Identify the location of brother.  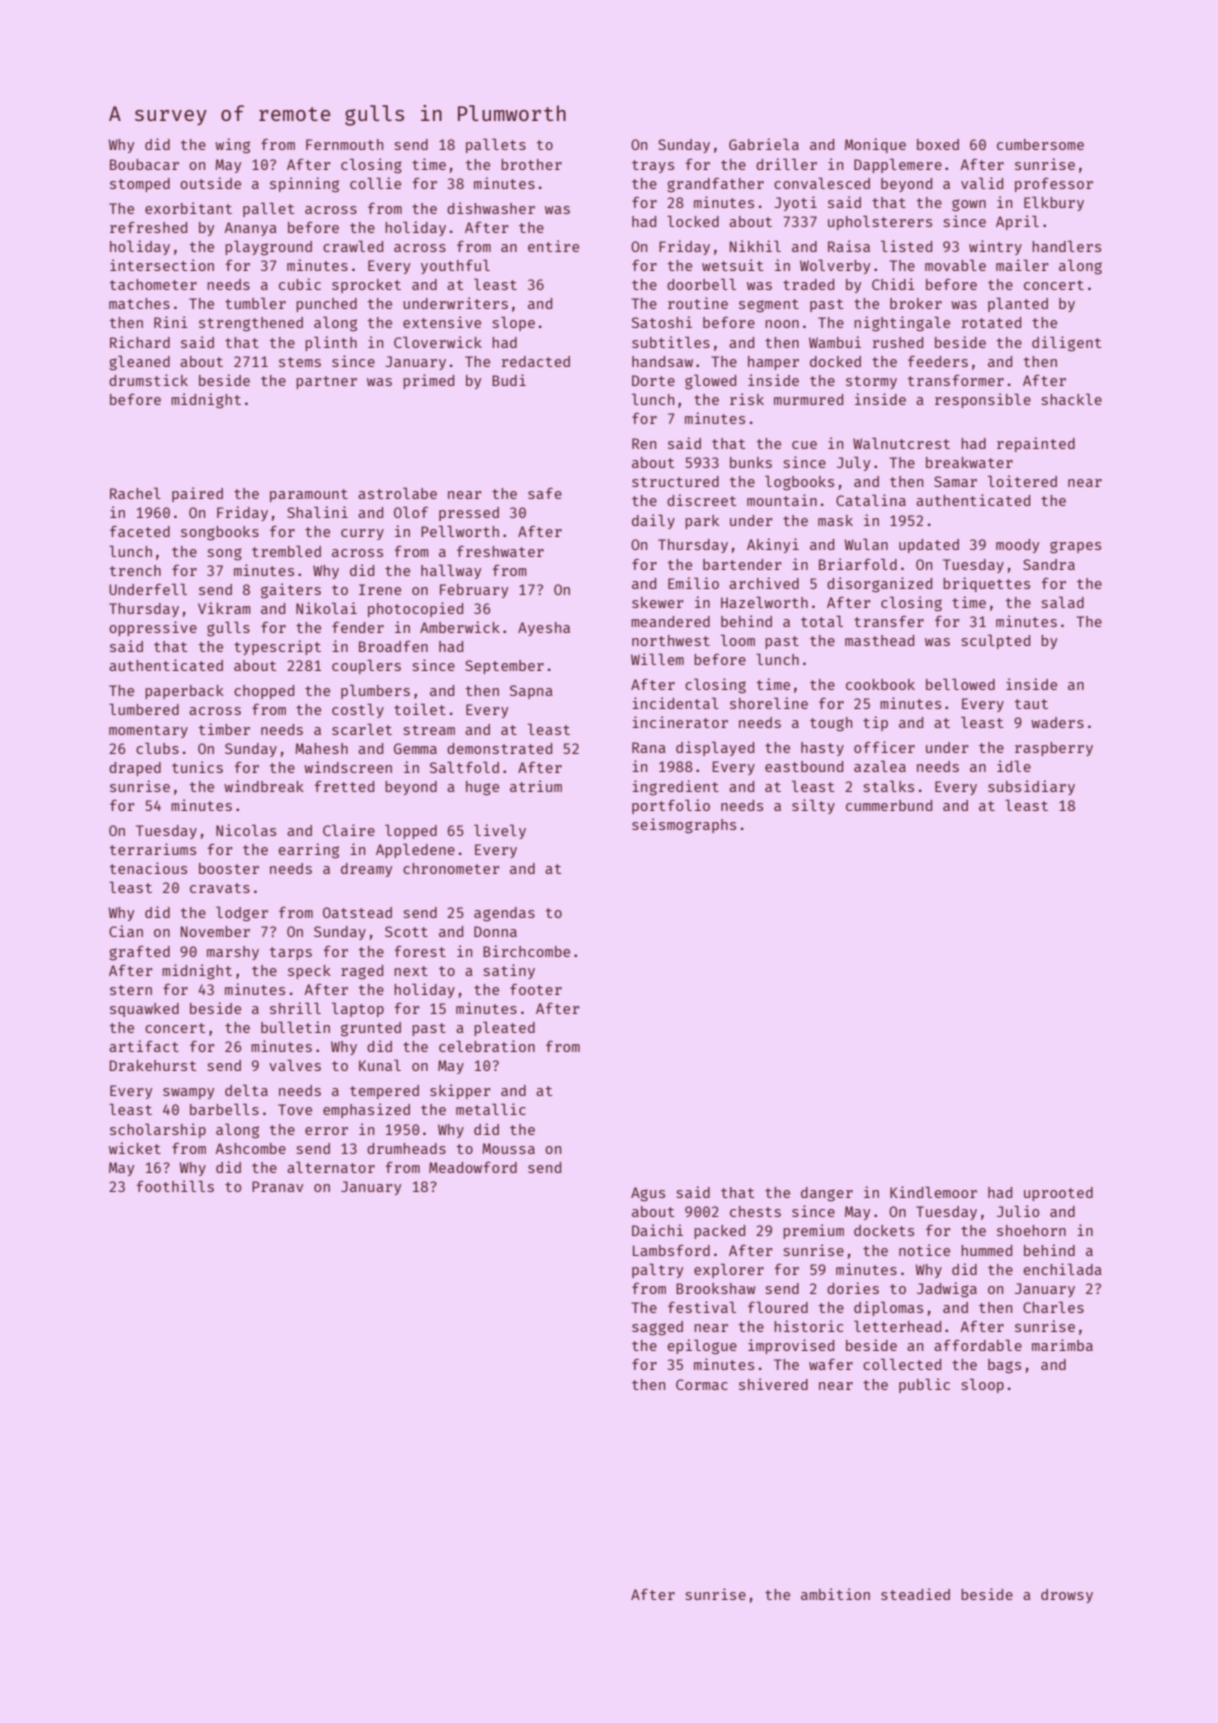
(531, 164).
